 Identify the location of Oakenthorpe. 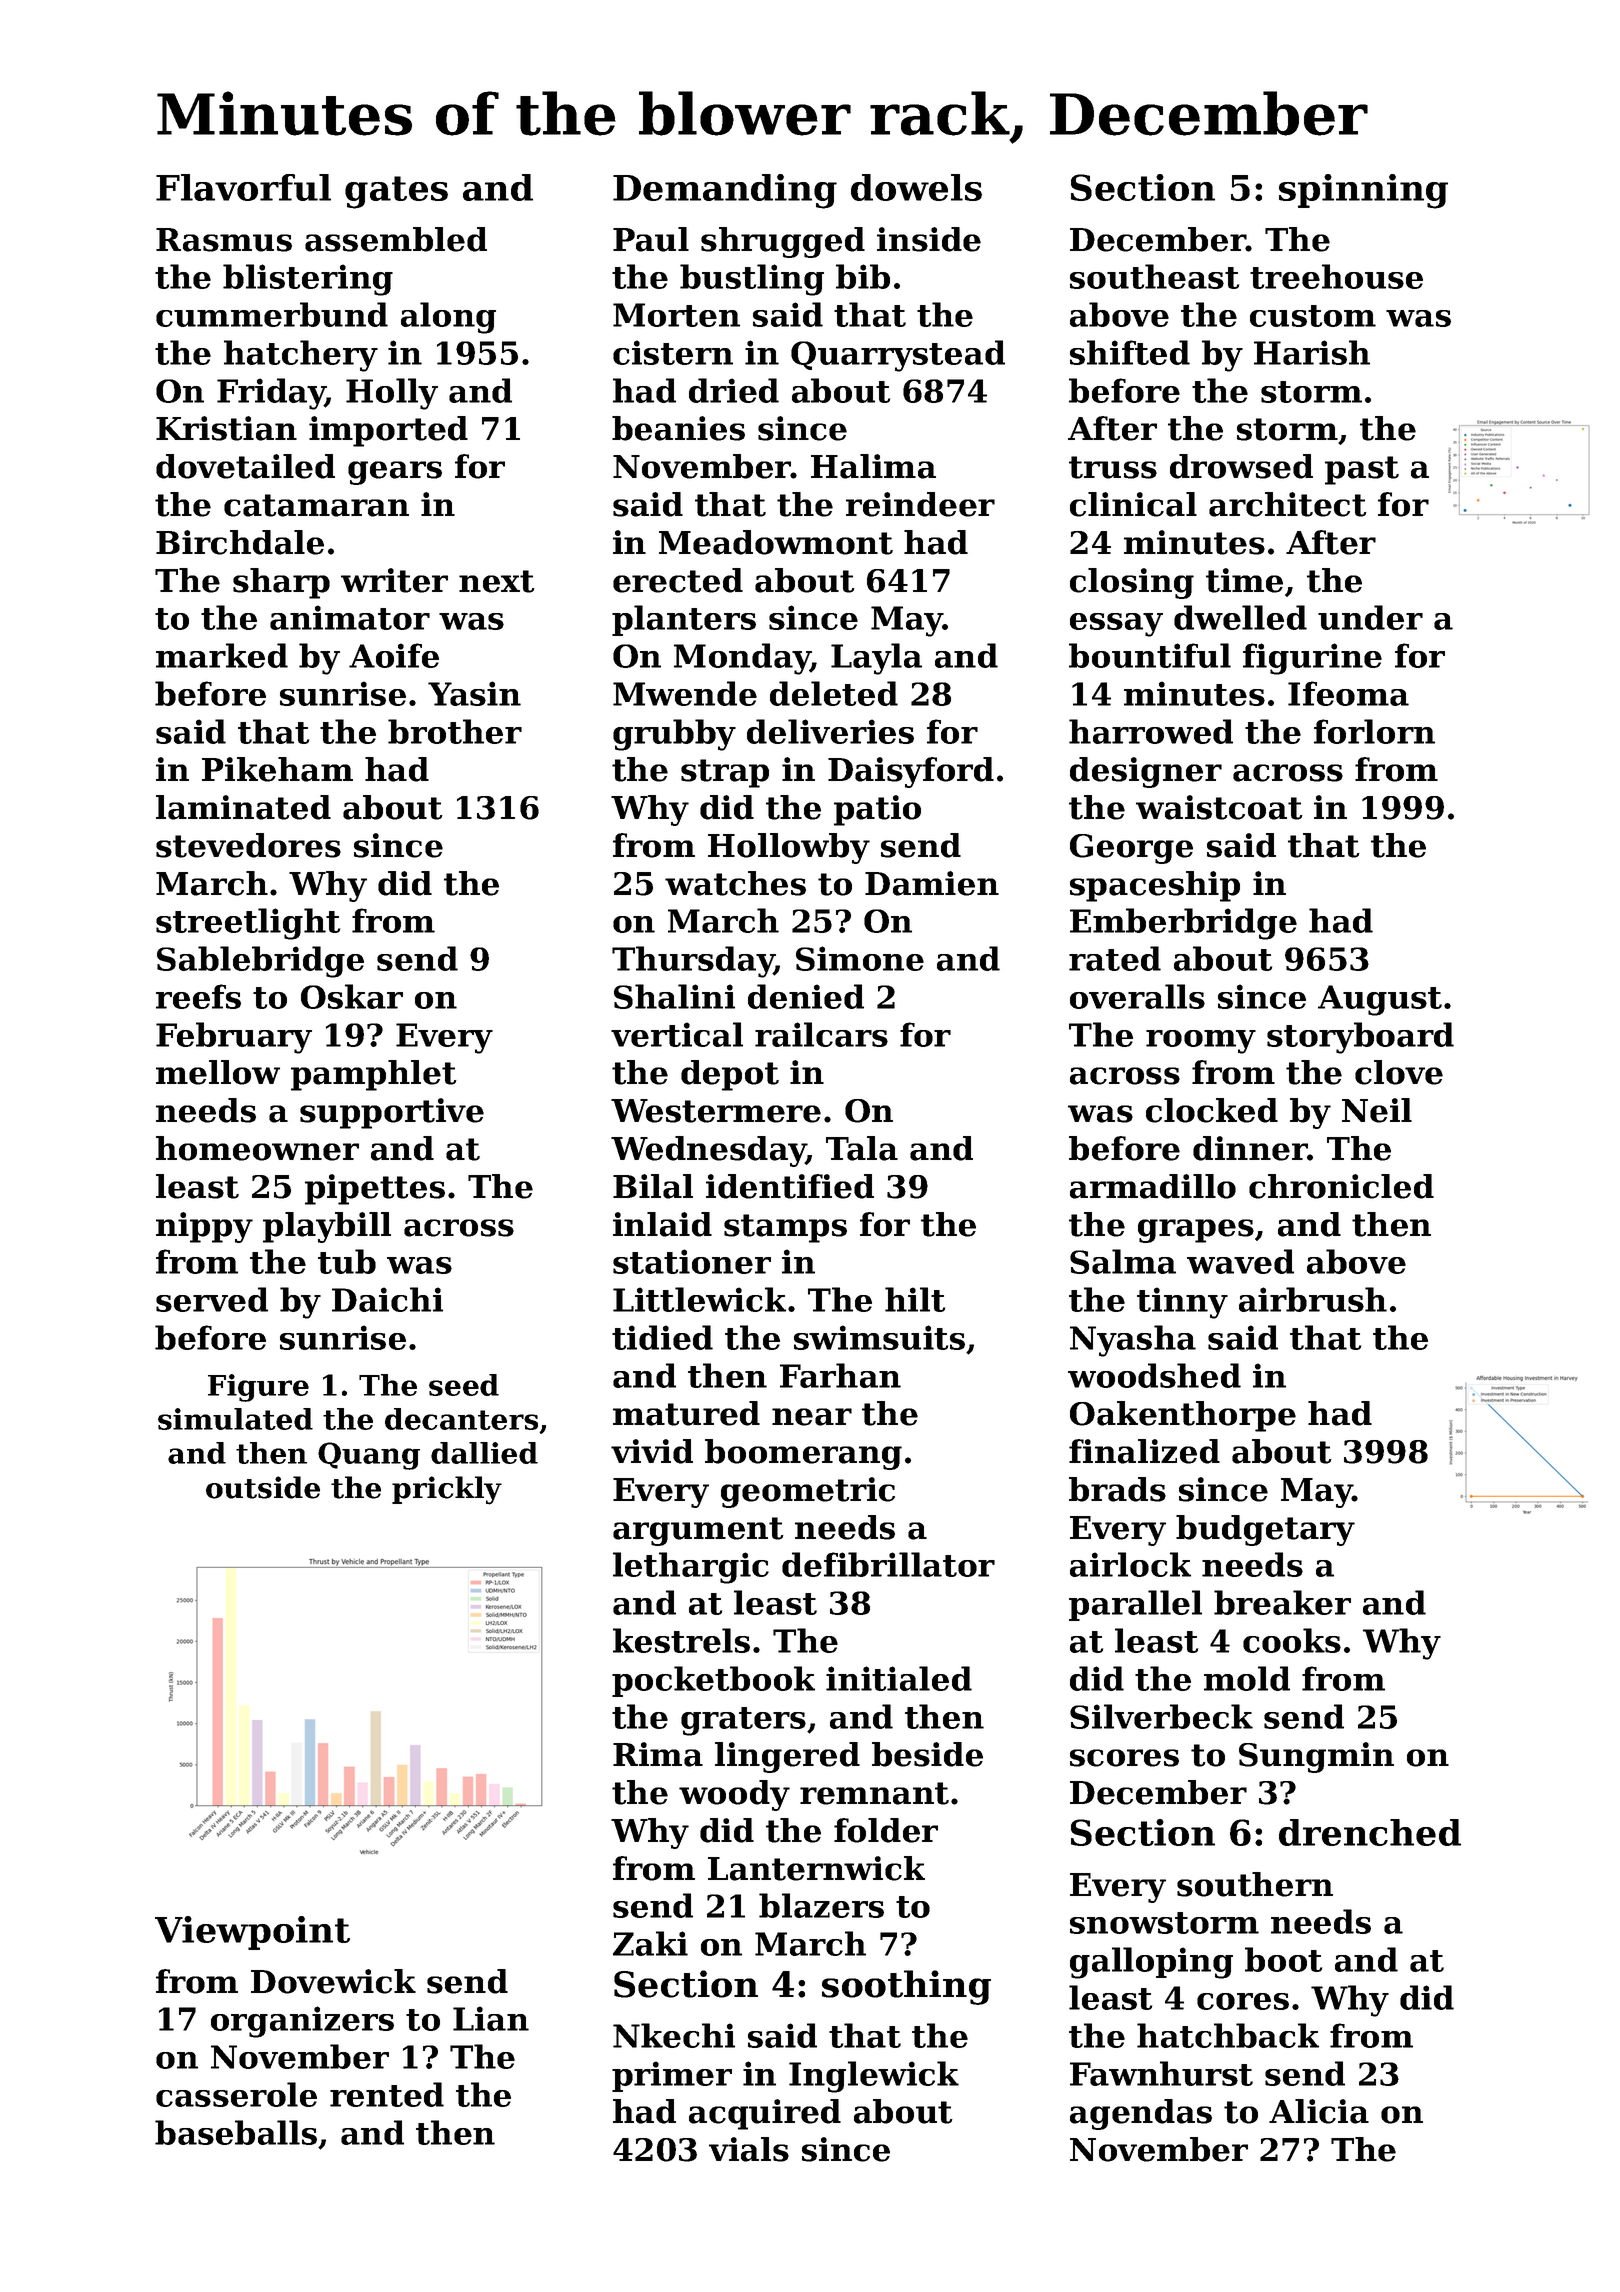
(1183, 1416).
